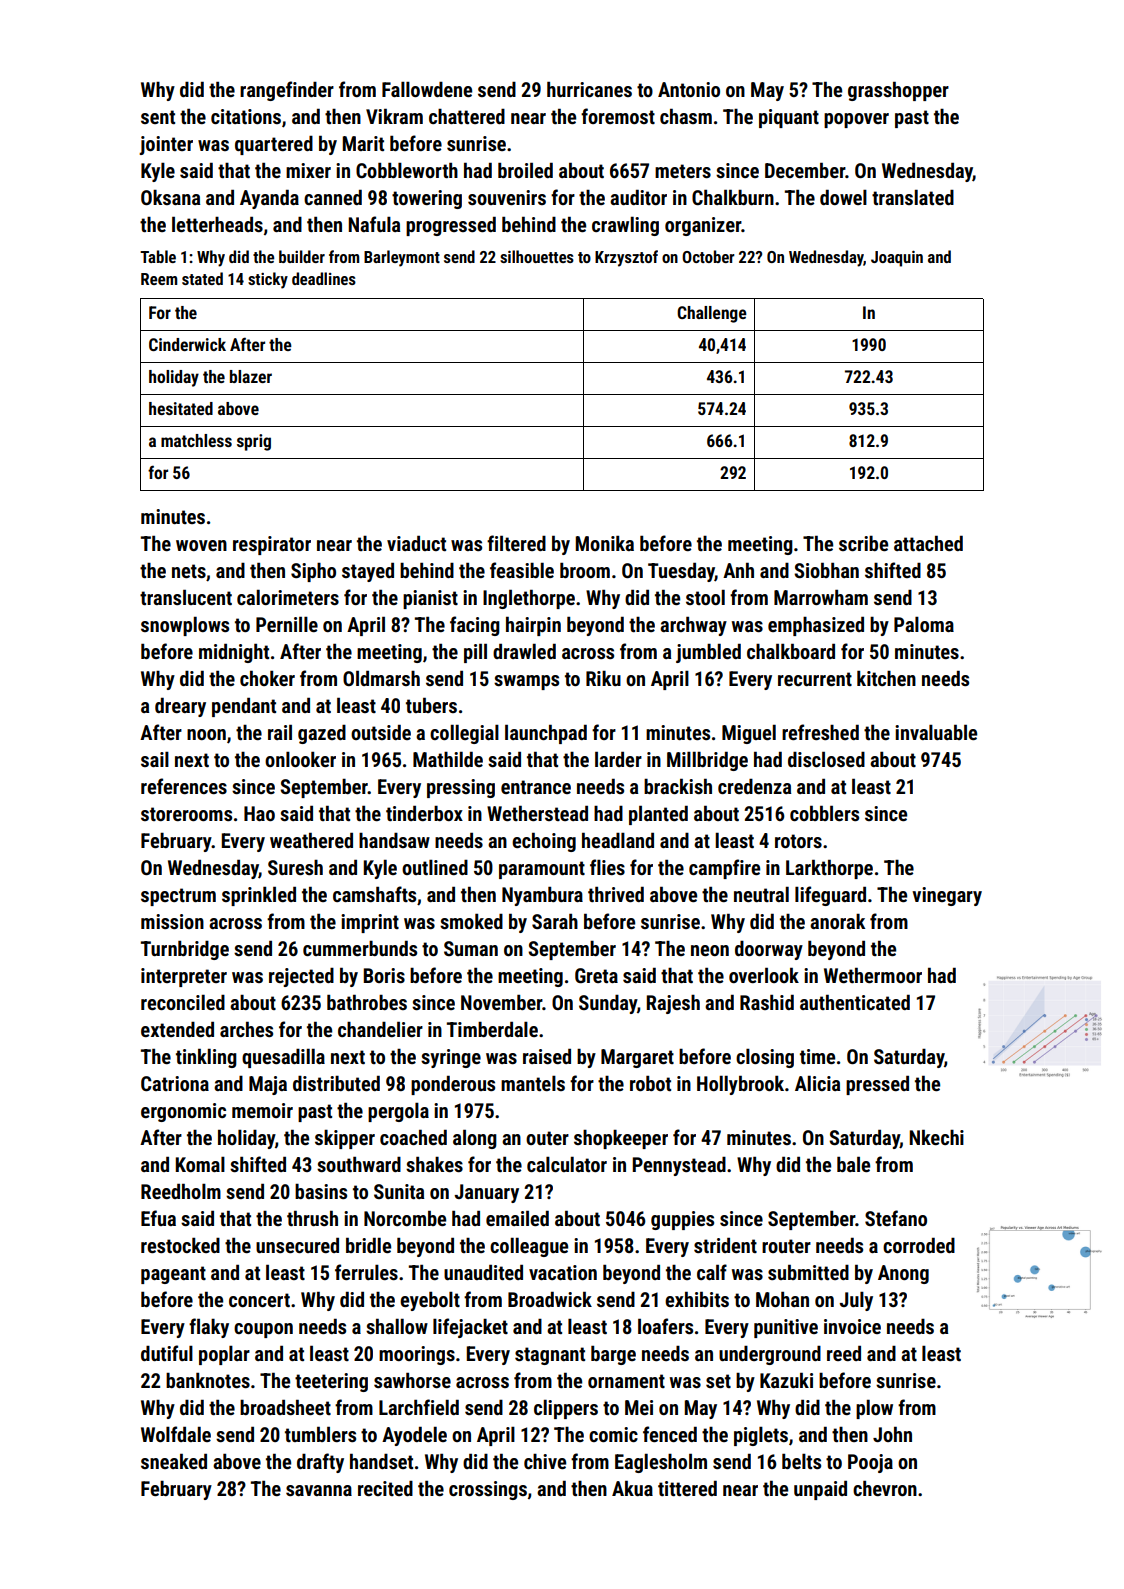  I want to click on Larkthorpe, so click(829, 869).
